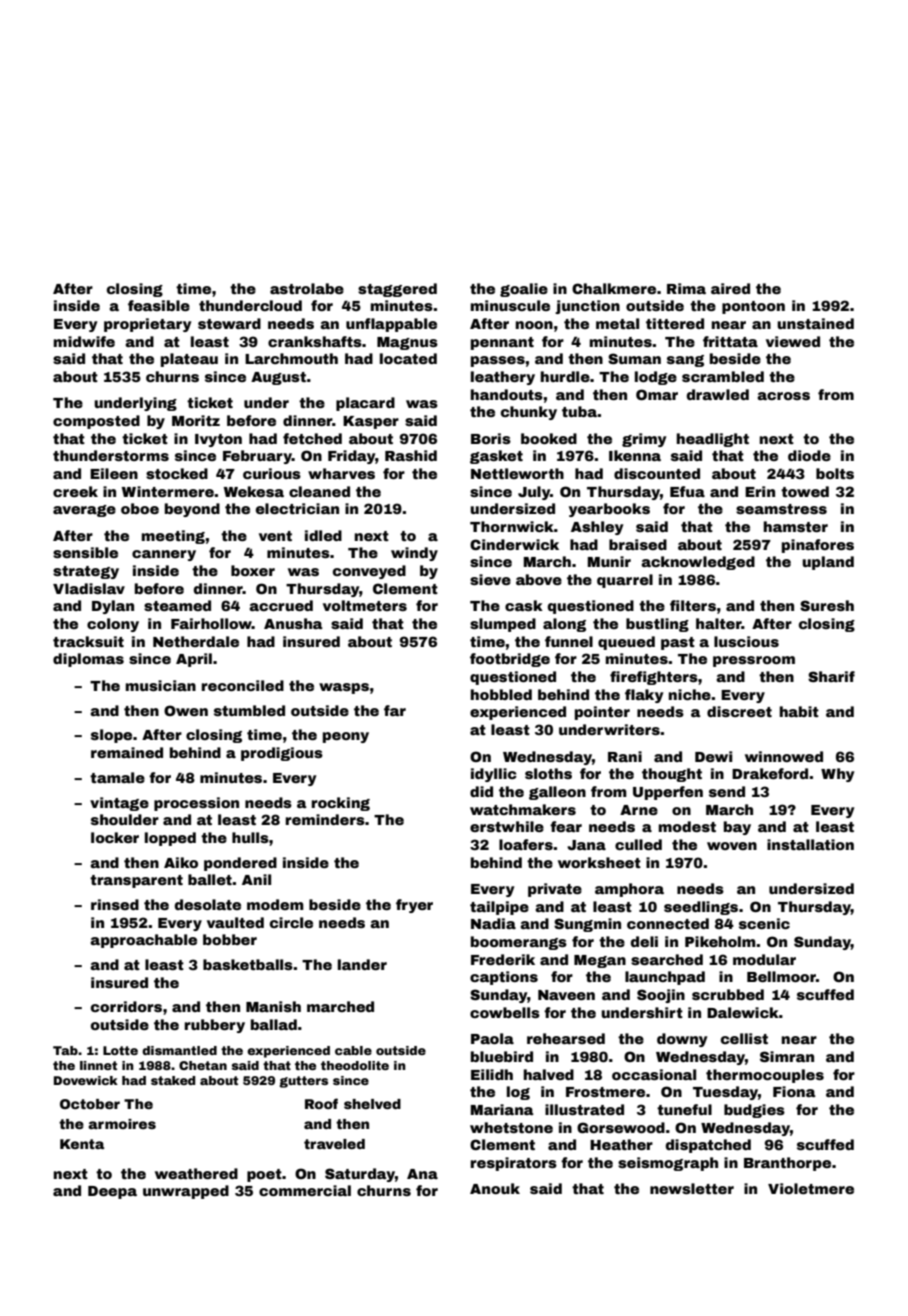  What do you see at coordinates (307, 288) in the document?
I see `astrolabe` at bounding box center [307, 288].
